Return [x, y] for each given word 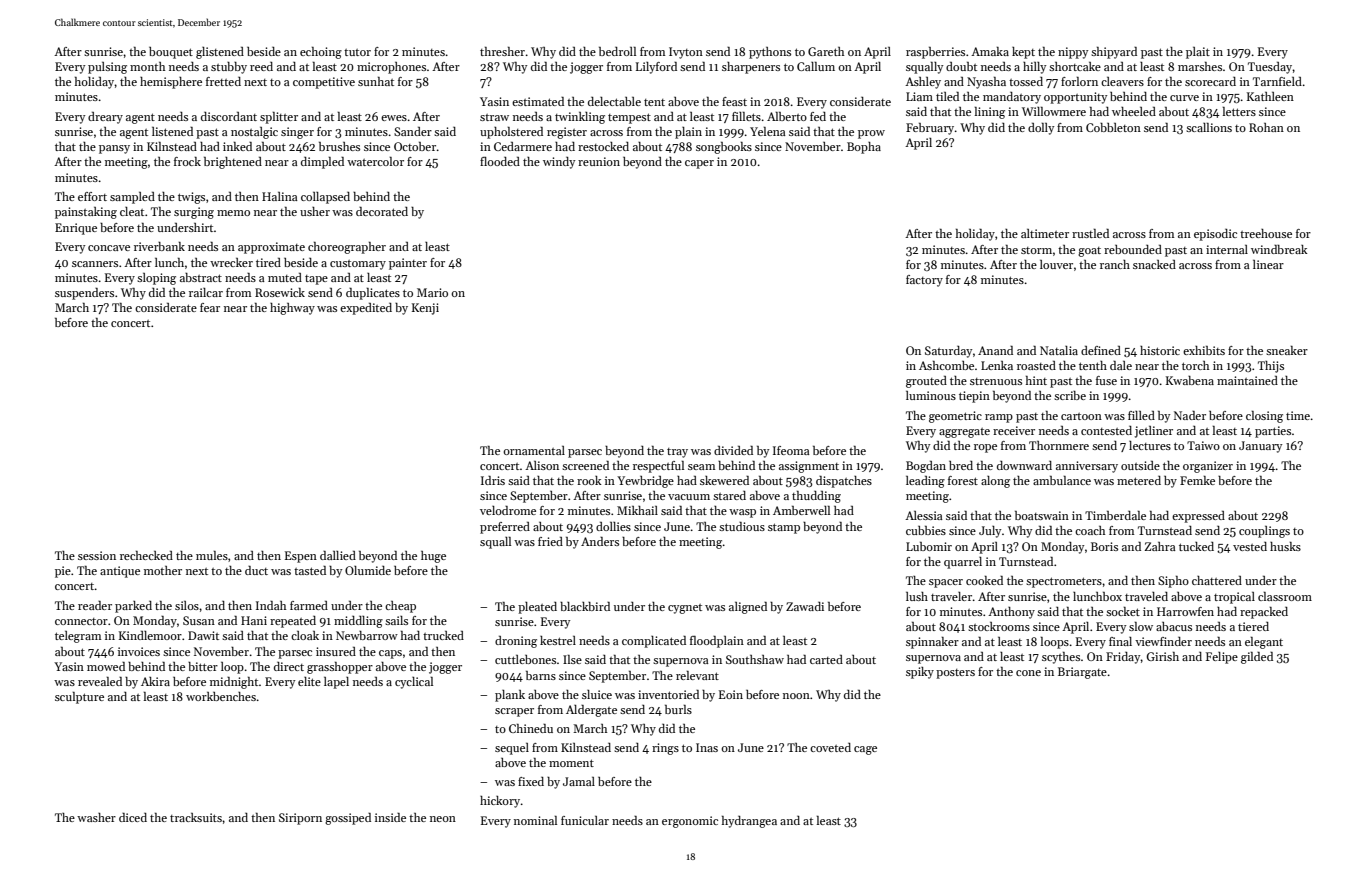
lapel [336, 683]
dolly [1041, 129]
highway [292, 309]
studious [742, 526]
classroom [1285, 596]
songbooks [724, 148]
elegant [1264, 643]
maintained [1247, 380]
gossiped [348, 819]
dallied [338, 555]
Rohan [1266, 127]
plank [510, 696]
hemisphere [171, 83]
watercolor [375, 161]
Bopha [864, 148]
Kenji [425, 309]
